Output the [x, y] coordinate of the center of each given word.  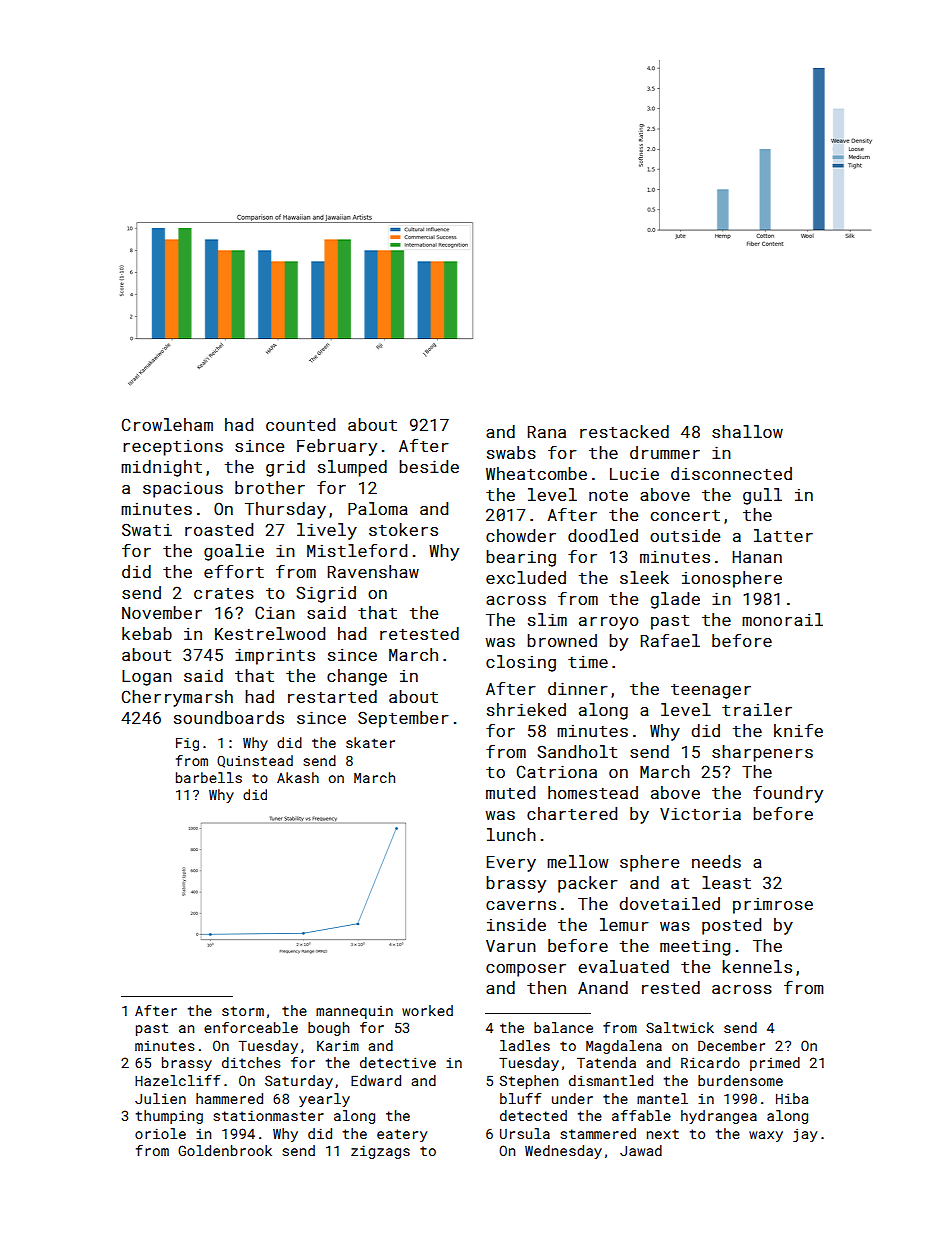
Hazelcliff [178, 1080]
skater [370, 742]
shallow [747, 431]
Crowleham [167, 424]
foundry [788, 794]
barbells [209, 777]
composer [526, 970]
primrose [773, 906]
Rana [547, 432]
